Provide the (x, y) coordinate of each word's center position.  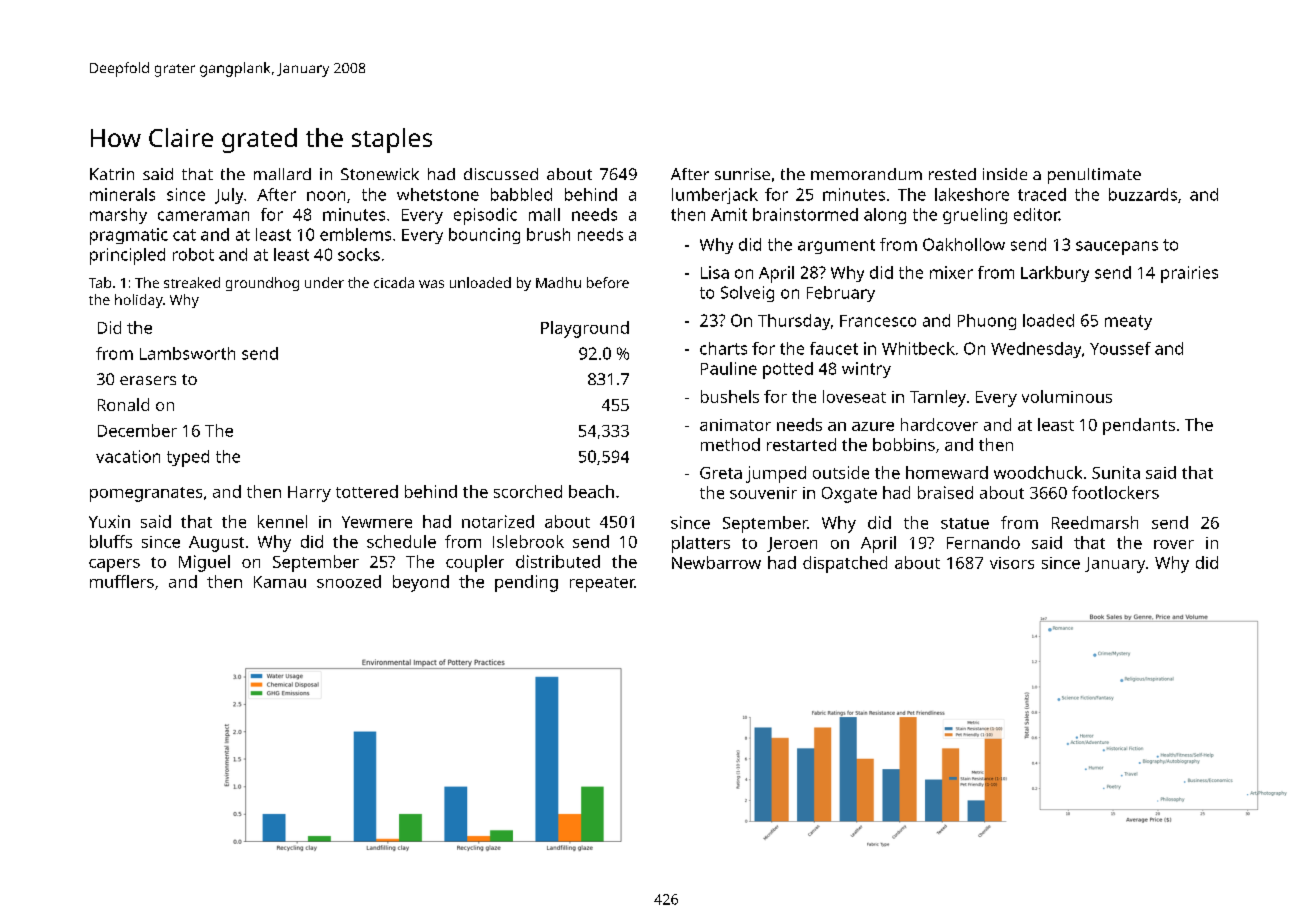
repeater (602, 584)
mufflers (122, 581)
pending (526, 583)
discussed (501, 174)
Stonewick (380, 174)
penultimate (1094, 176)
